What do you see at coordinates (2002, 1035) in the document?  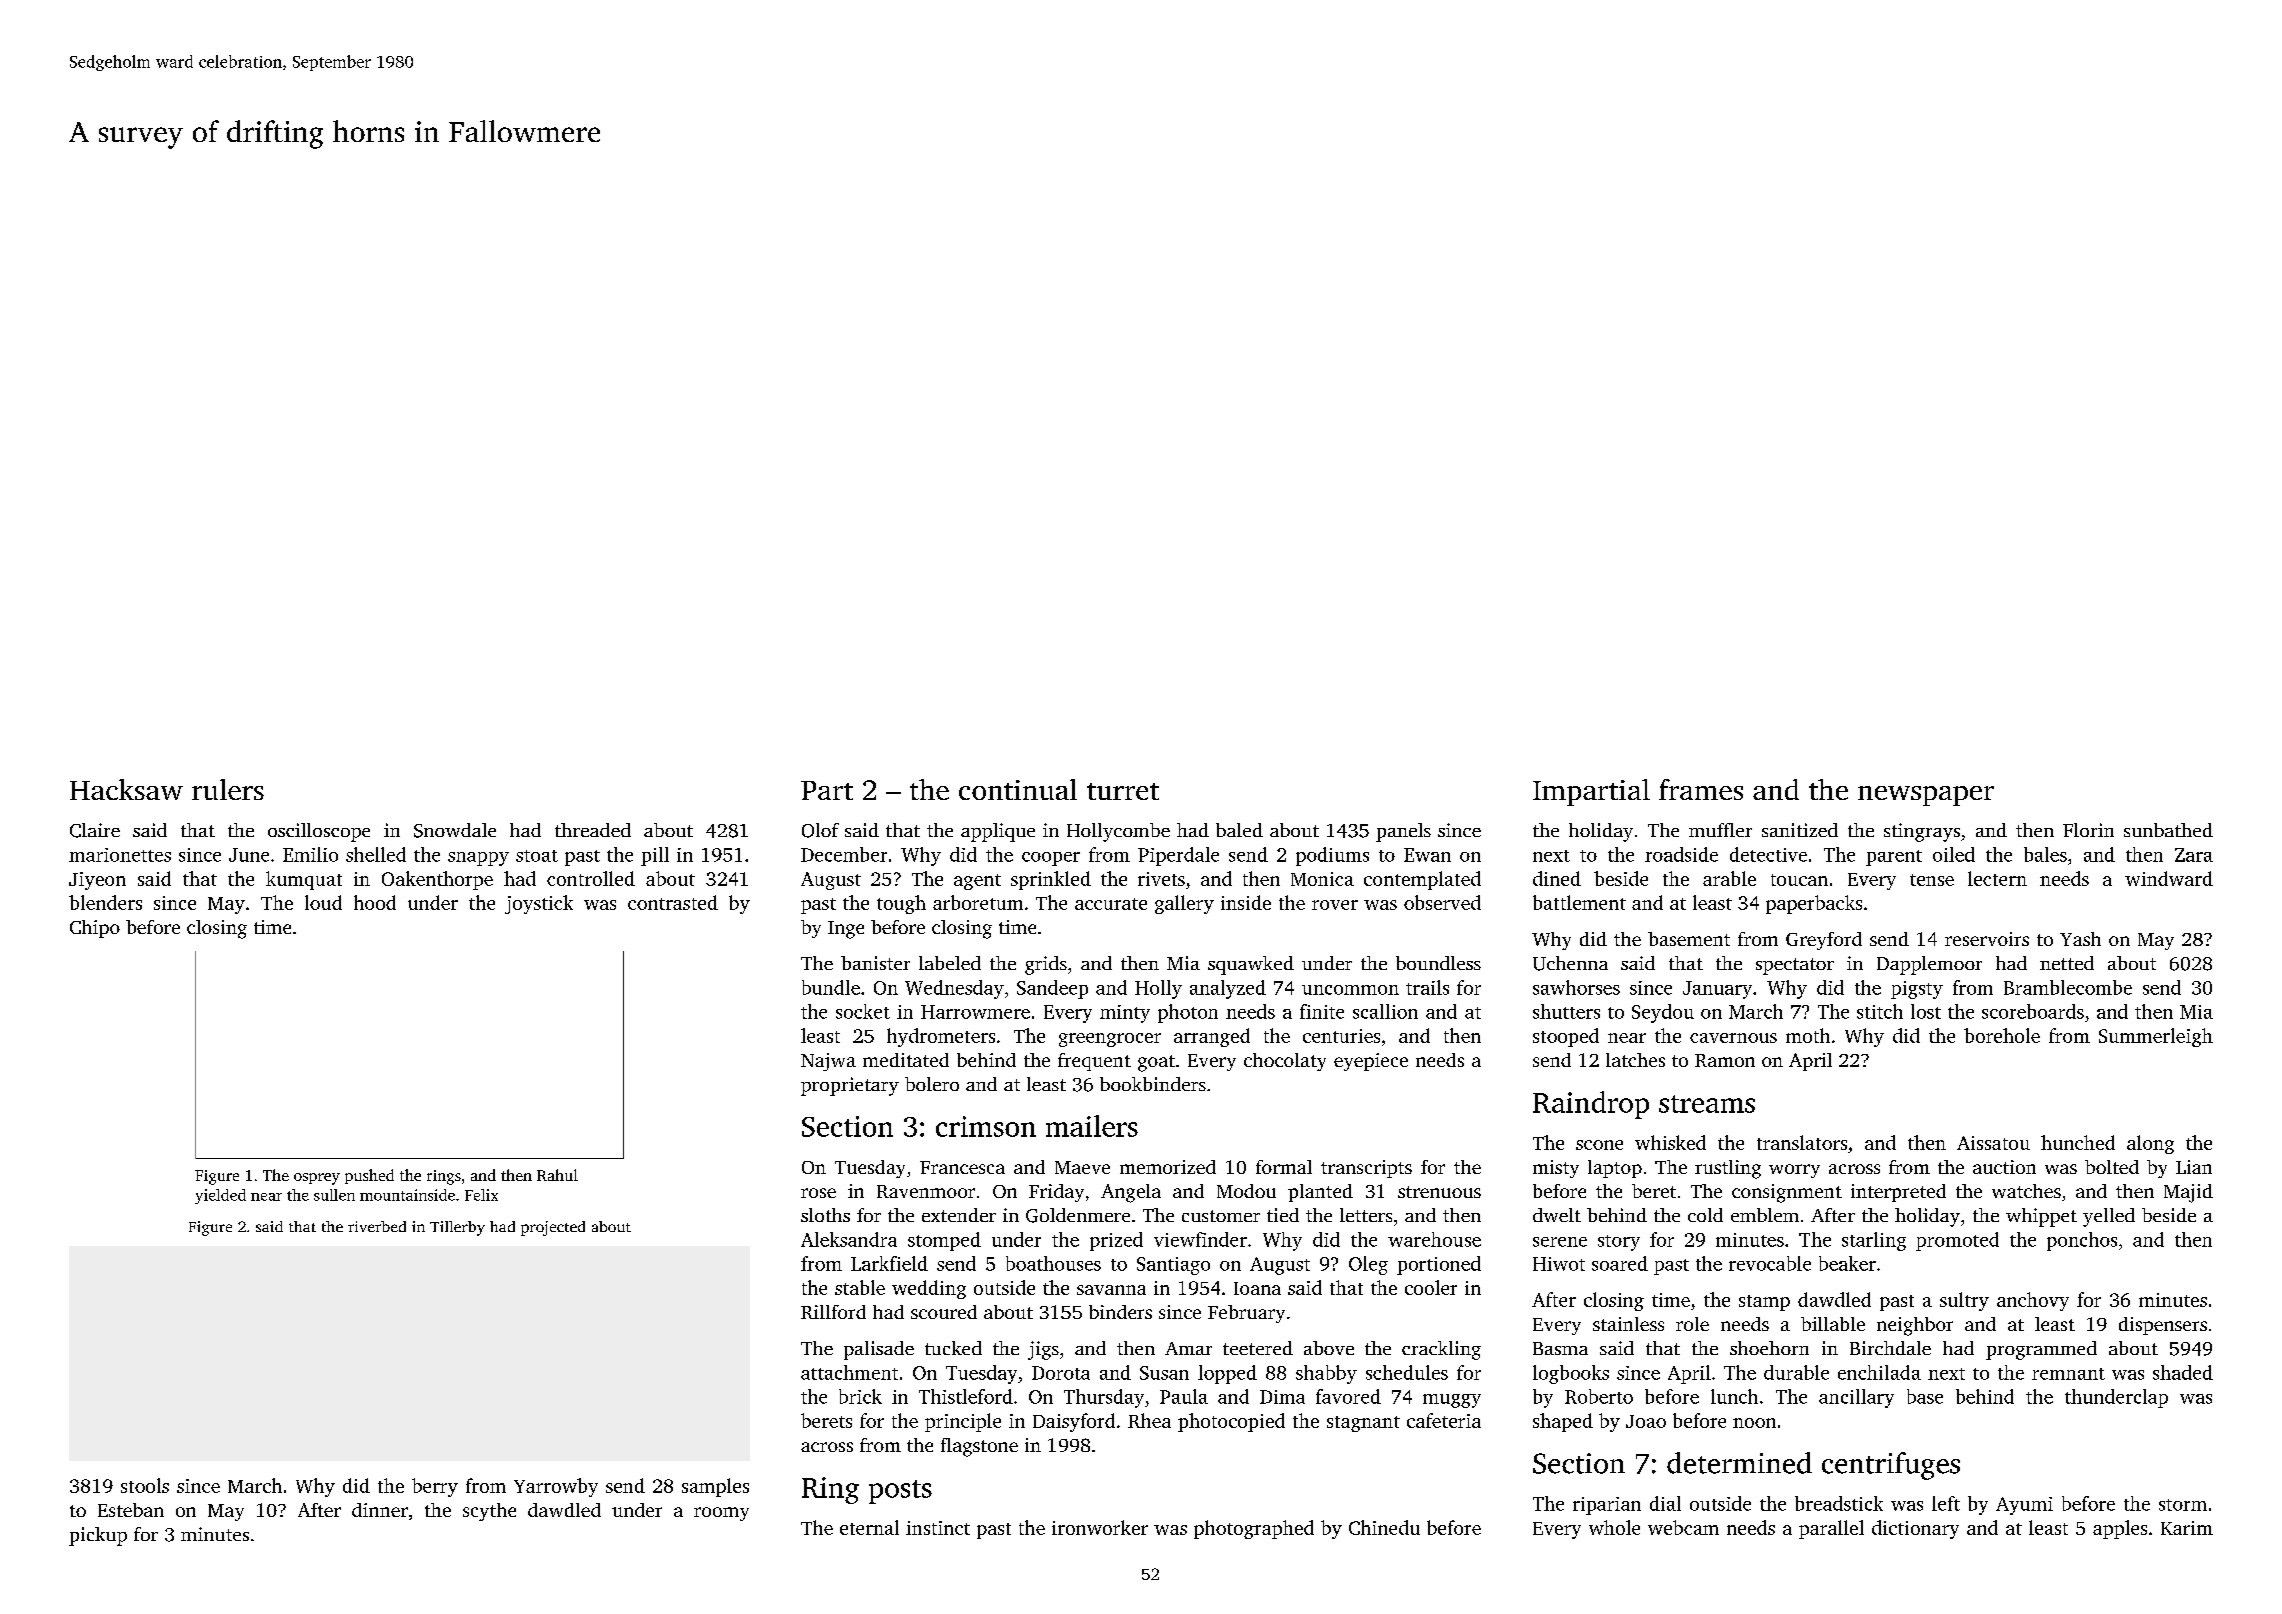 I see `borehole` at bounding box center [2002, 1035].
